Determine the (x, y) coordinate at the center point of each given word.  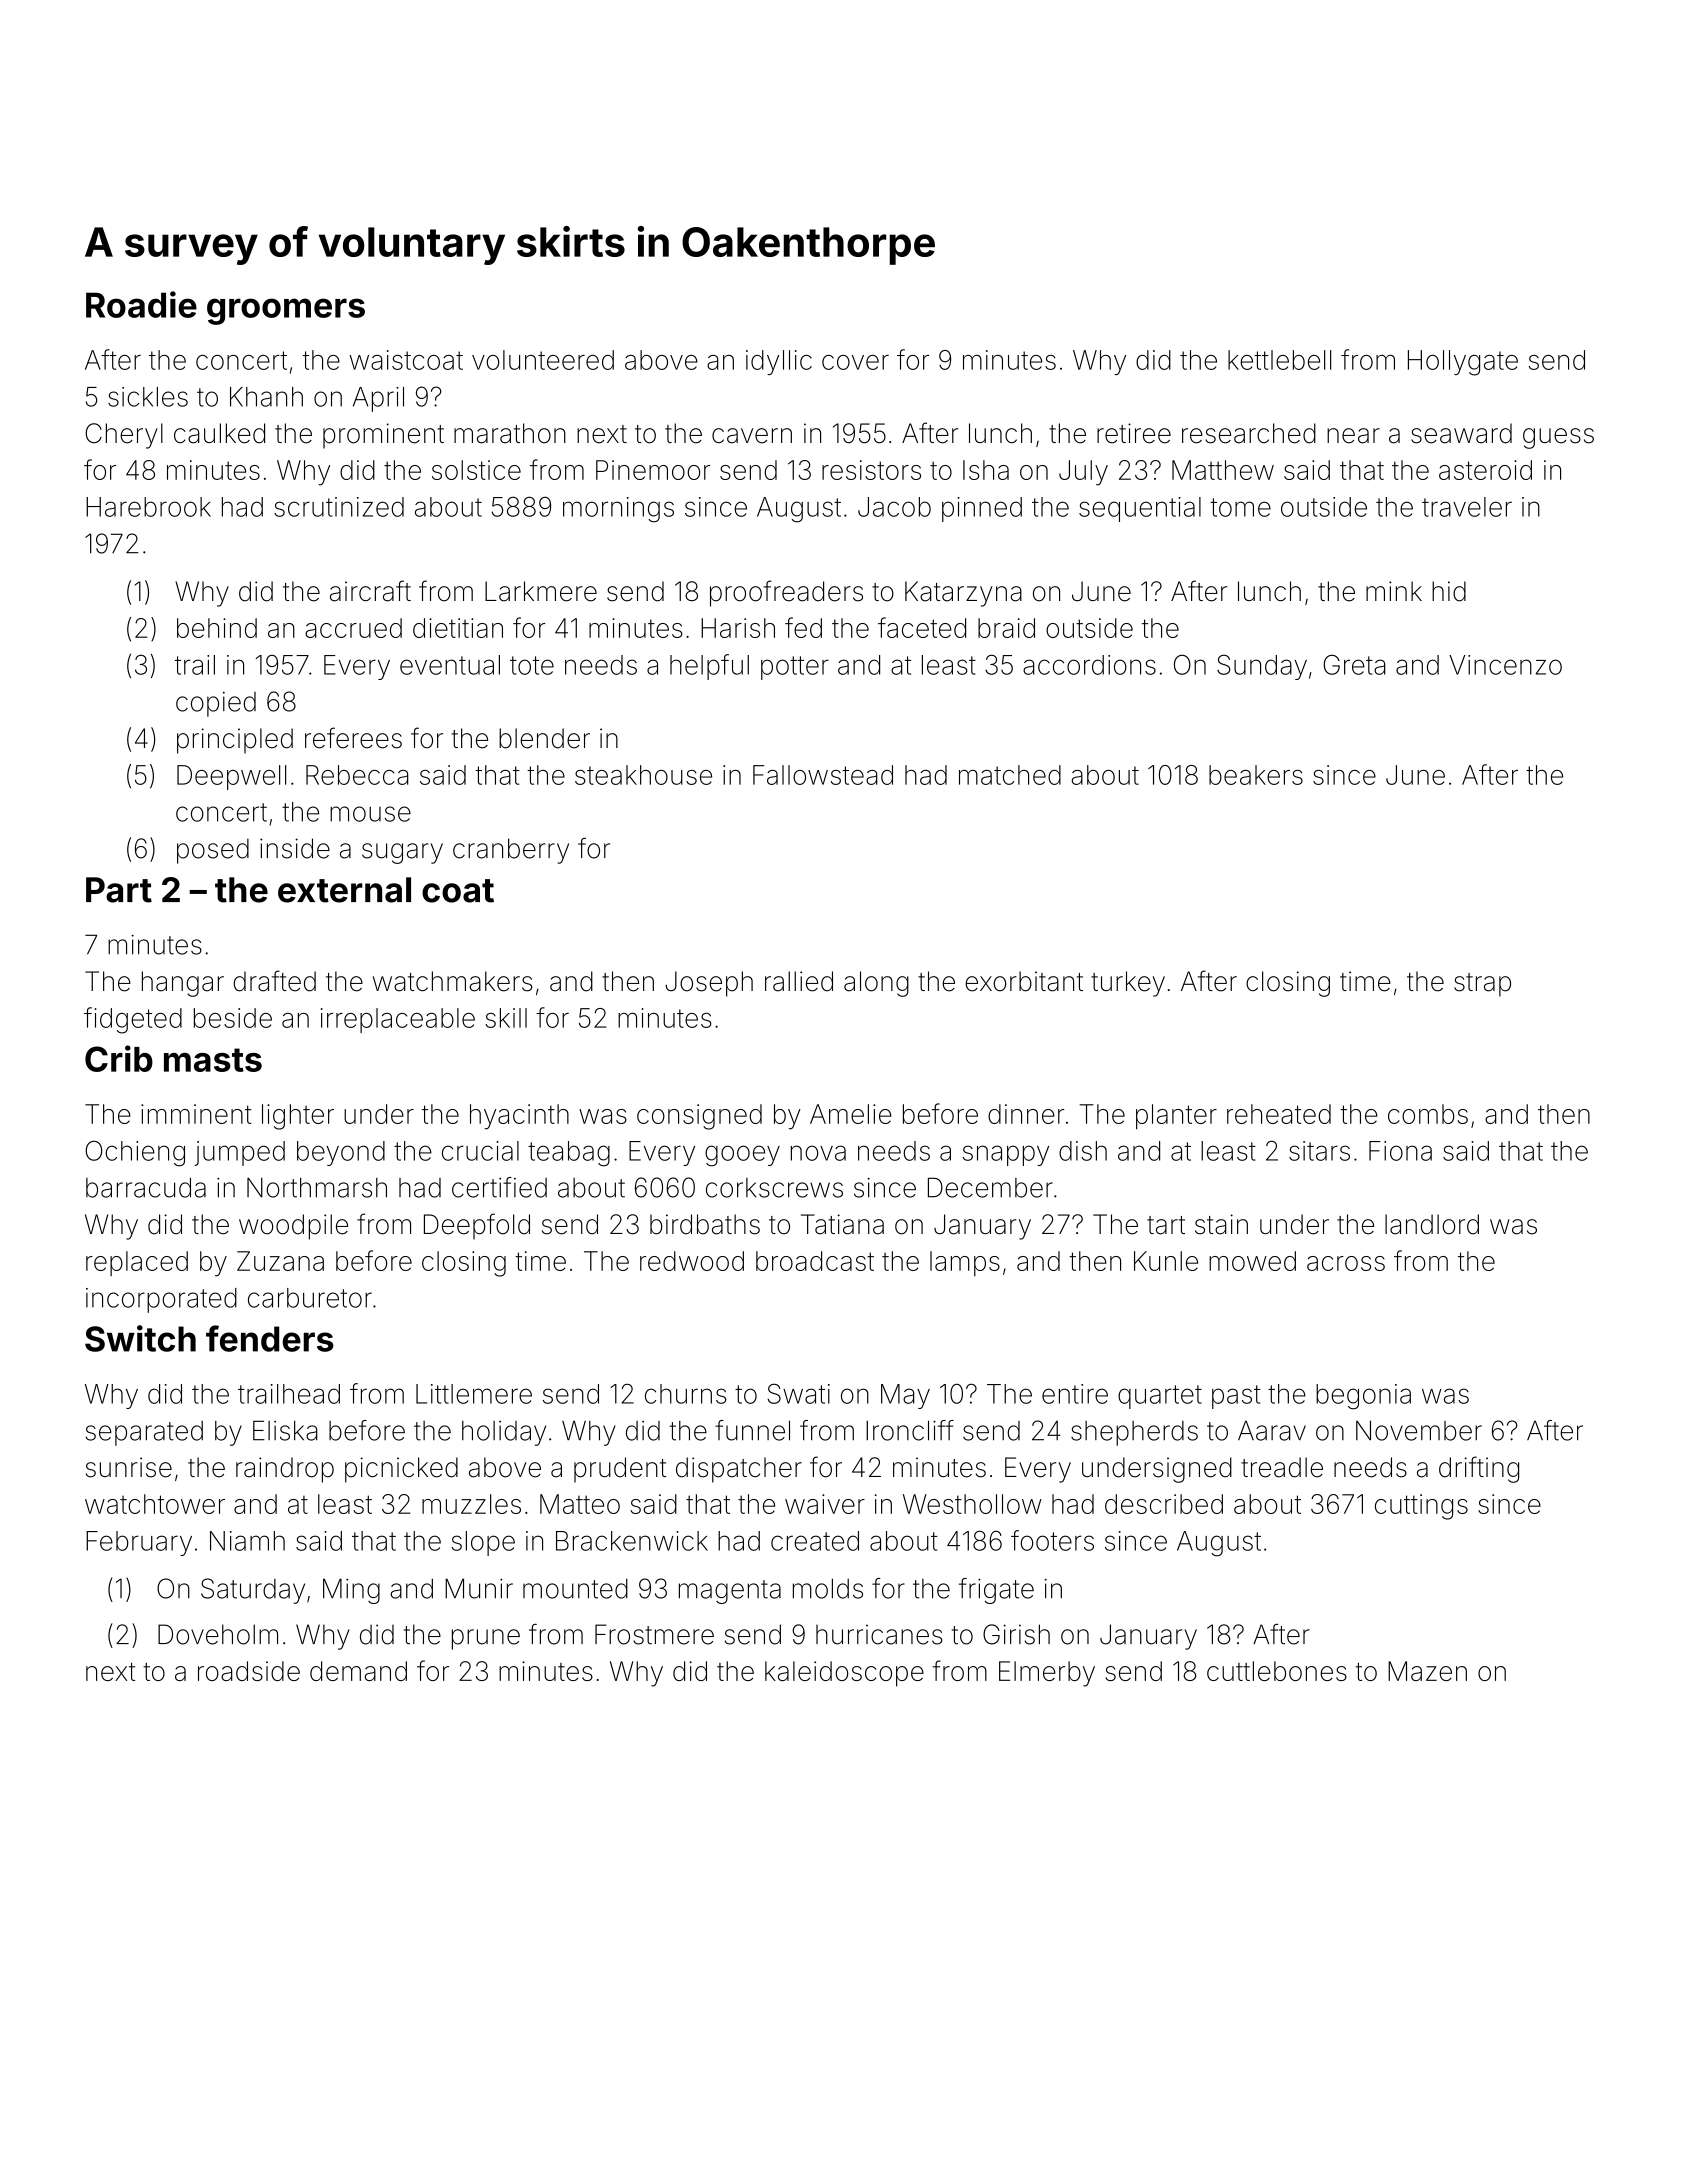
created (815, 1541)
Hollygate (1463, 363)
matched (1010, 775)
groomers (286, 311)
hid (1449, 591)
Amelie (851, 1114)
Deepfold (477, 1226)
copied (216, 704)
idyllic (779, 362)
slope (483, 1543)
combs (1428, 1114)
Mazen (1427, 1671)
